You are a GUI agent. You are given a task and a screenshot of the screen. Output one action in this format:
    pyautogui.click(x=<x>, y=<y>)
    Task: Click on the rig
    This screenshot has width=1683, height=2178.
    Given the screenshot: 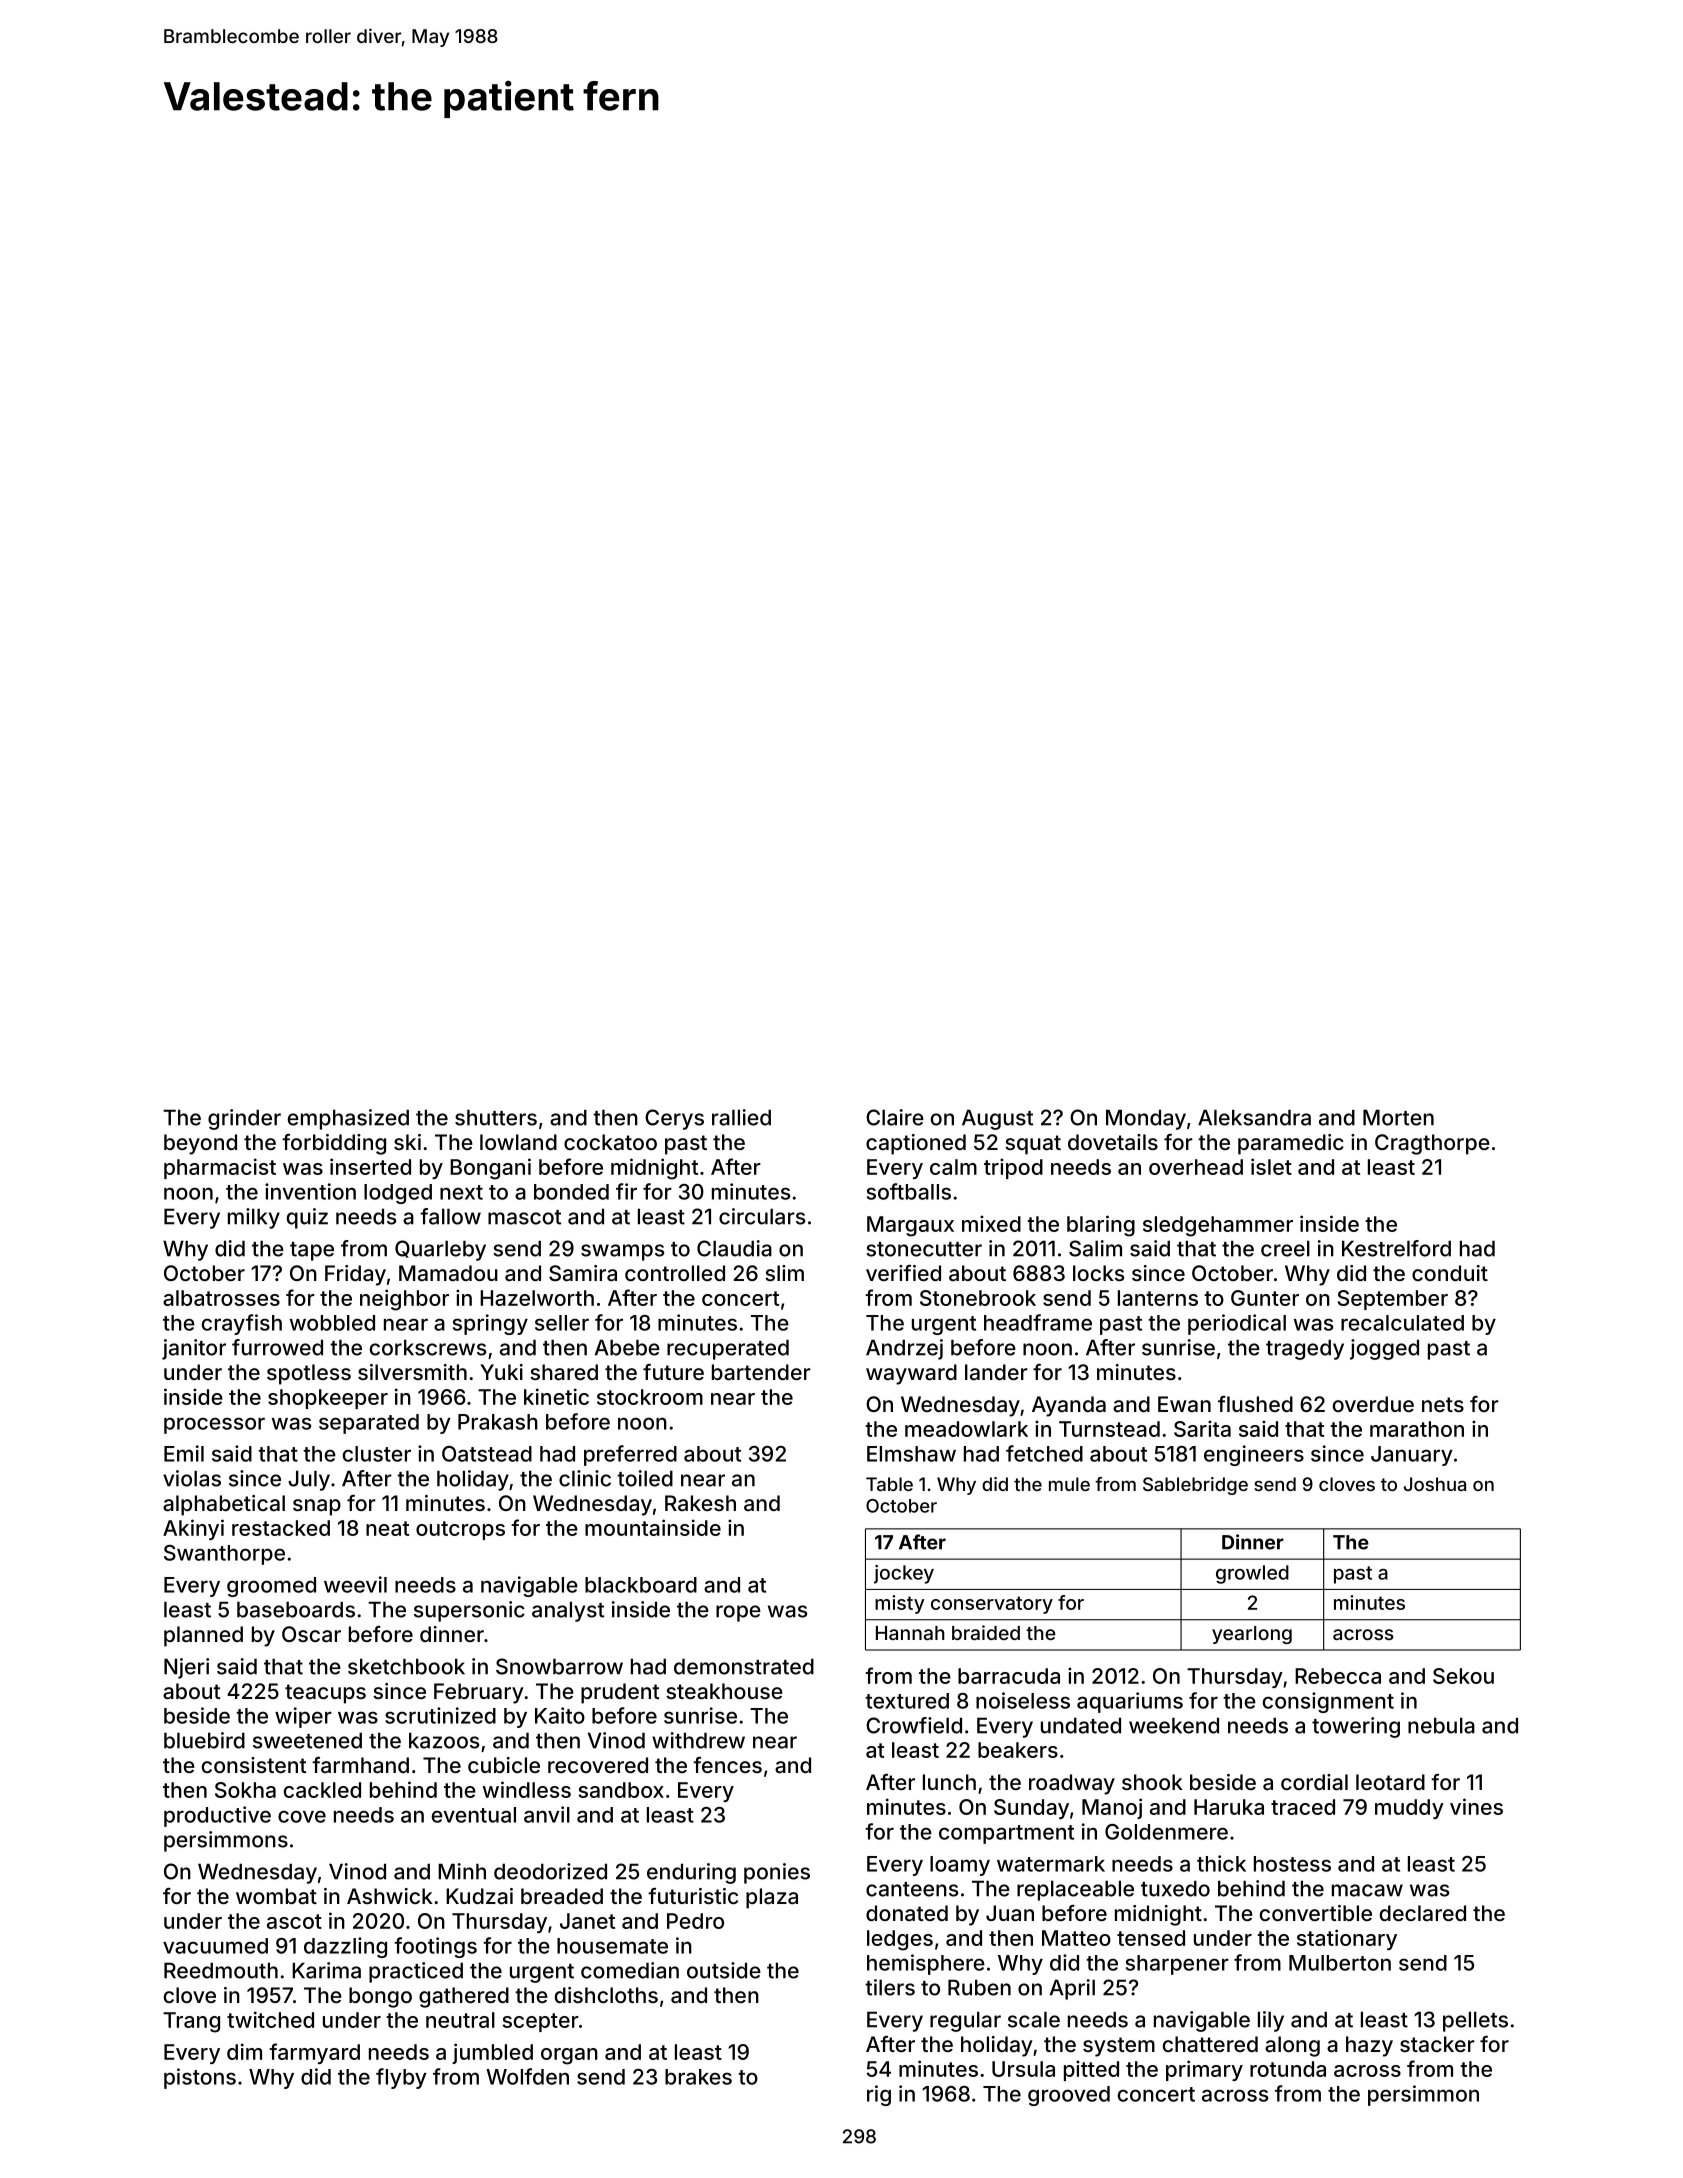 What is the action you would take?
    pyautogui.click(x=879, y=2095)
